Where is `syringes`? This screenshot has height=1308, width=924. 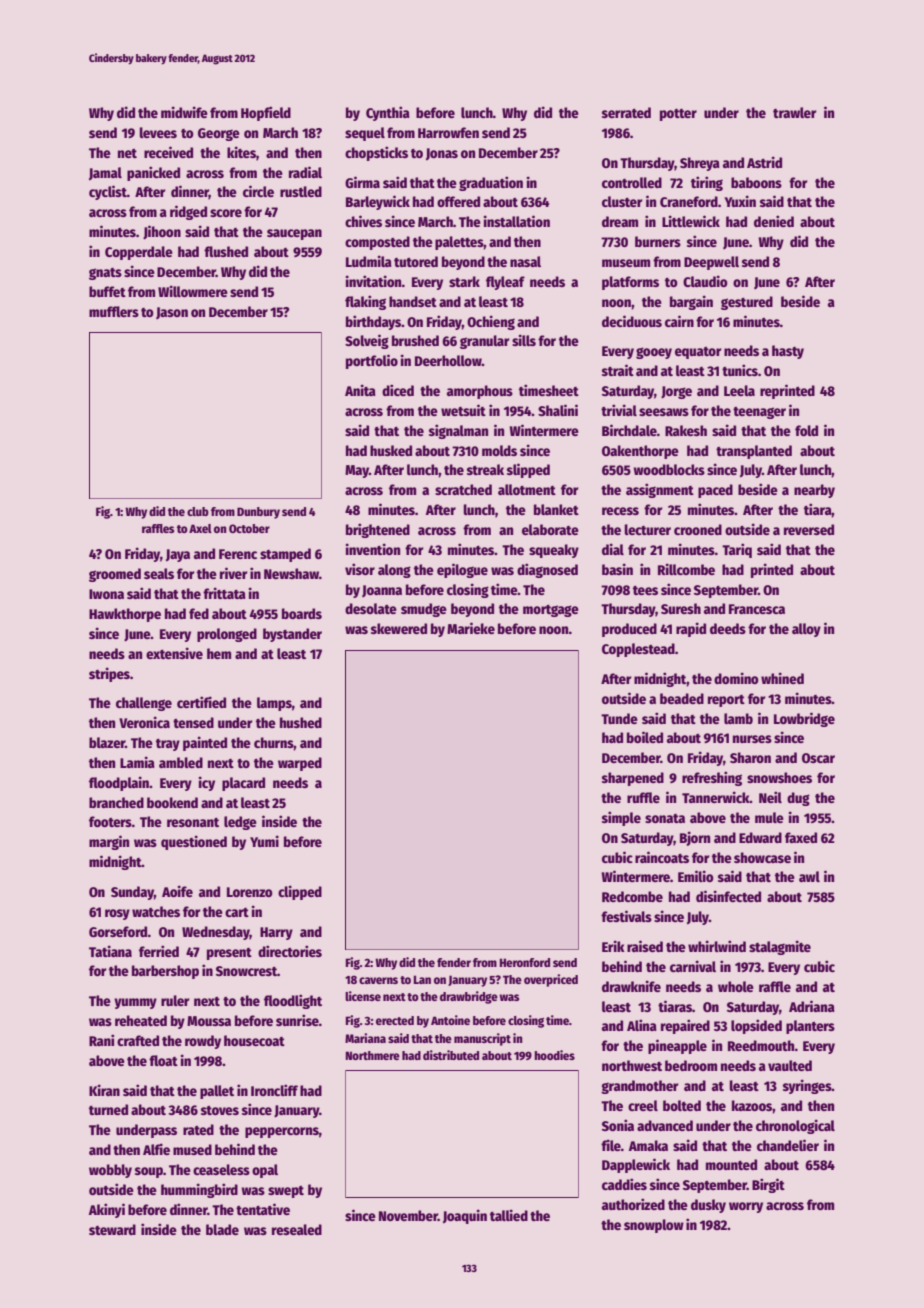
syringes is located at coordinates (807, 1086).
